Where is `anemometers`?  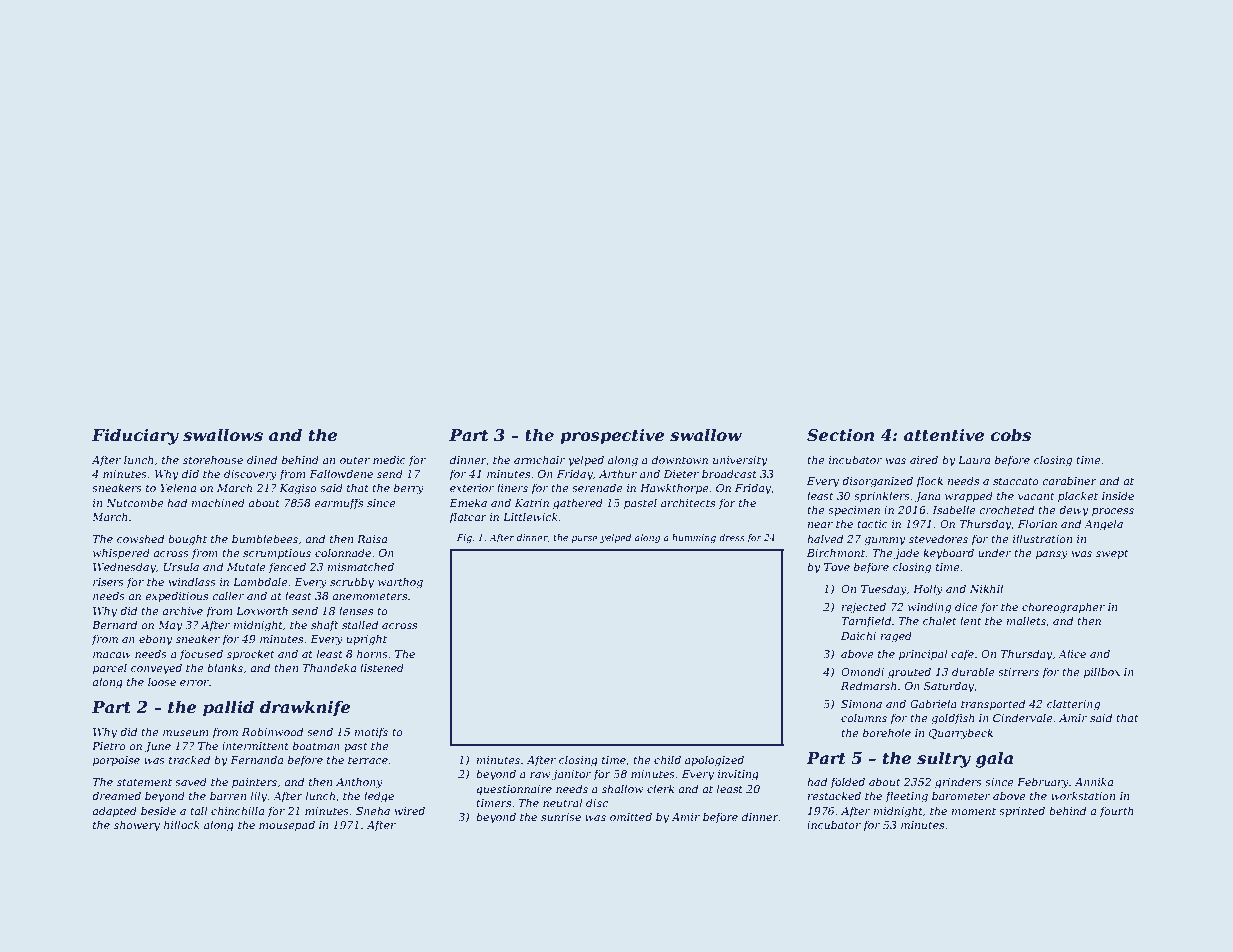 anemometers is located at coordinates (369, 596).
